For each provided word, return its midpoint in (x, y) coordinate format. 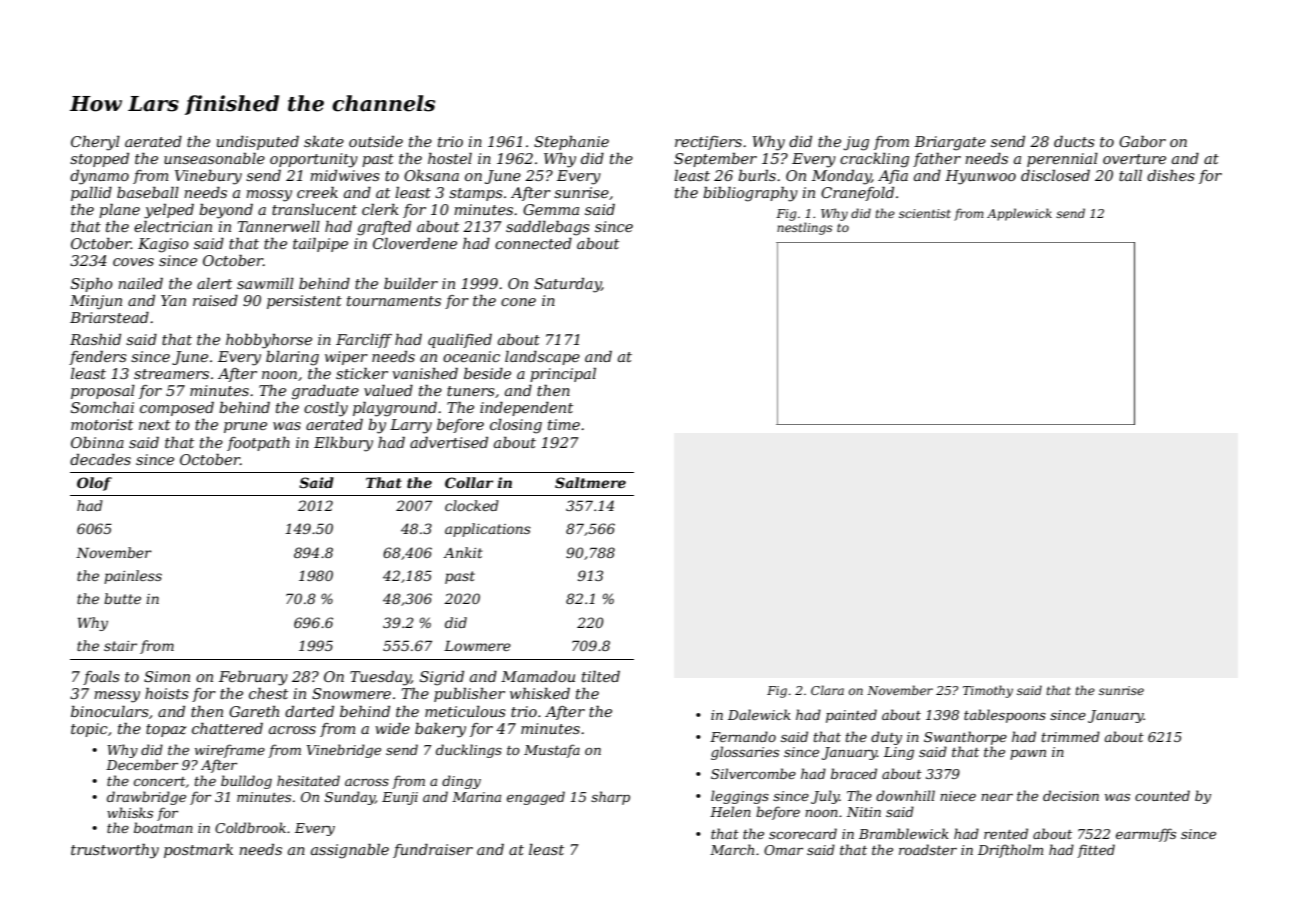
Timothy (988, 691)
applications (488, 530)
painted (851, 716)
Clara (827, 690)
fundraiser (433, 851)
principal (563, 375)
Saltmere (590, 482)
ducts (1074, 141)
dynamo (99, 177)
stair (120, 646)
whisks (130, 812)
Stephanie (571, 143)
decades (100, 459)
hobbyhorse (269, 341)
